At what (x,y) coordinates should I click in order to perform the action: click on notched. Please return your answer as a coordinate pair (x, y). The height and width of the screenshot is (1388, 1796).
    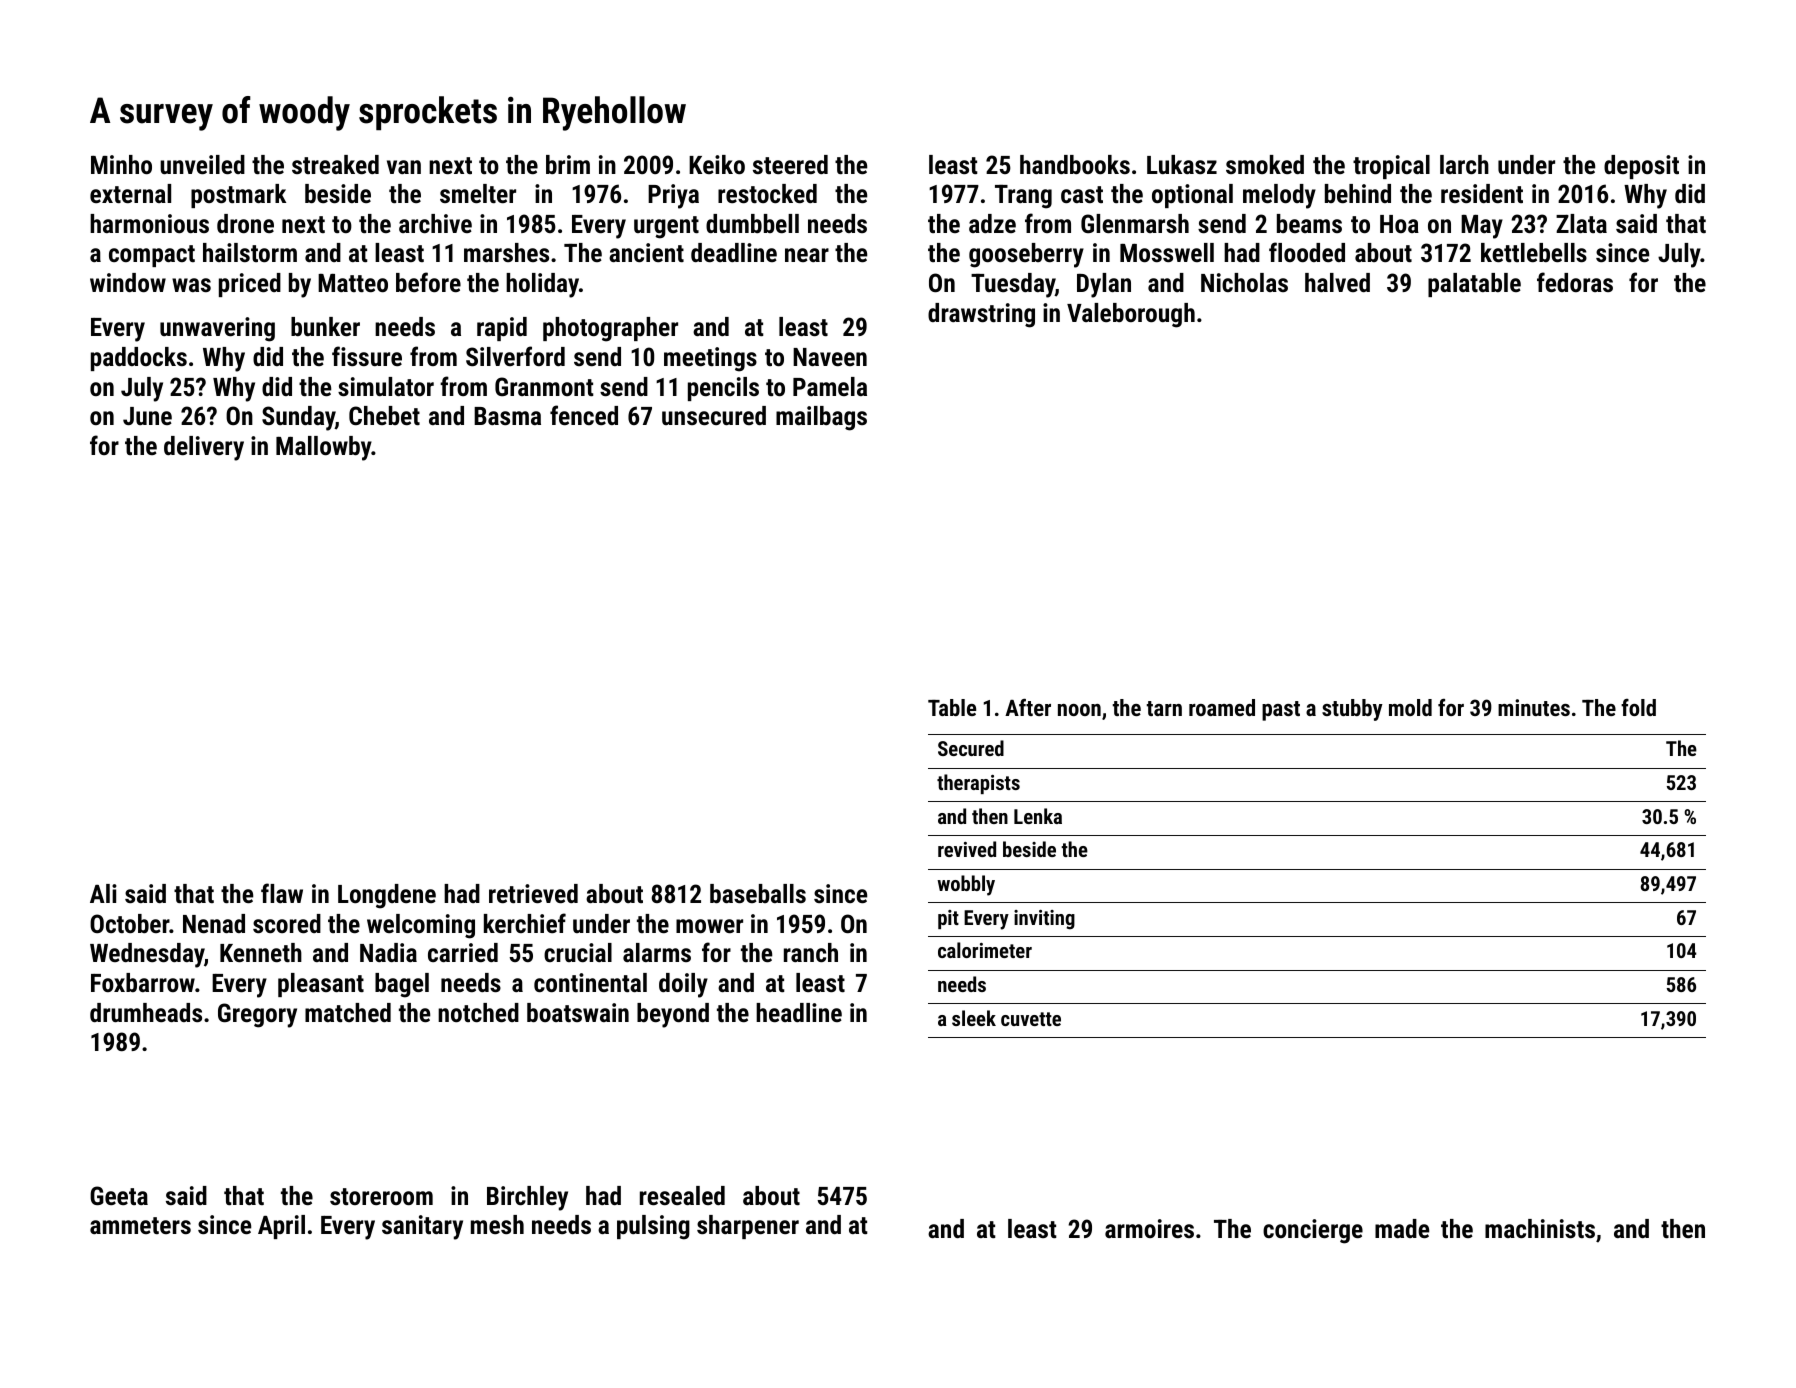
    Looking at the image, I should click on (478, 1012).
